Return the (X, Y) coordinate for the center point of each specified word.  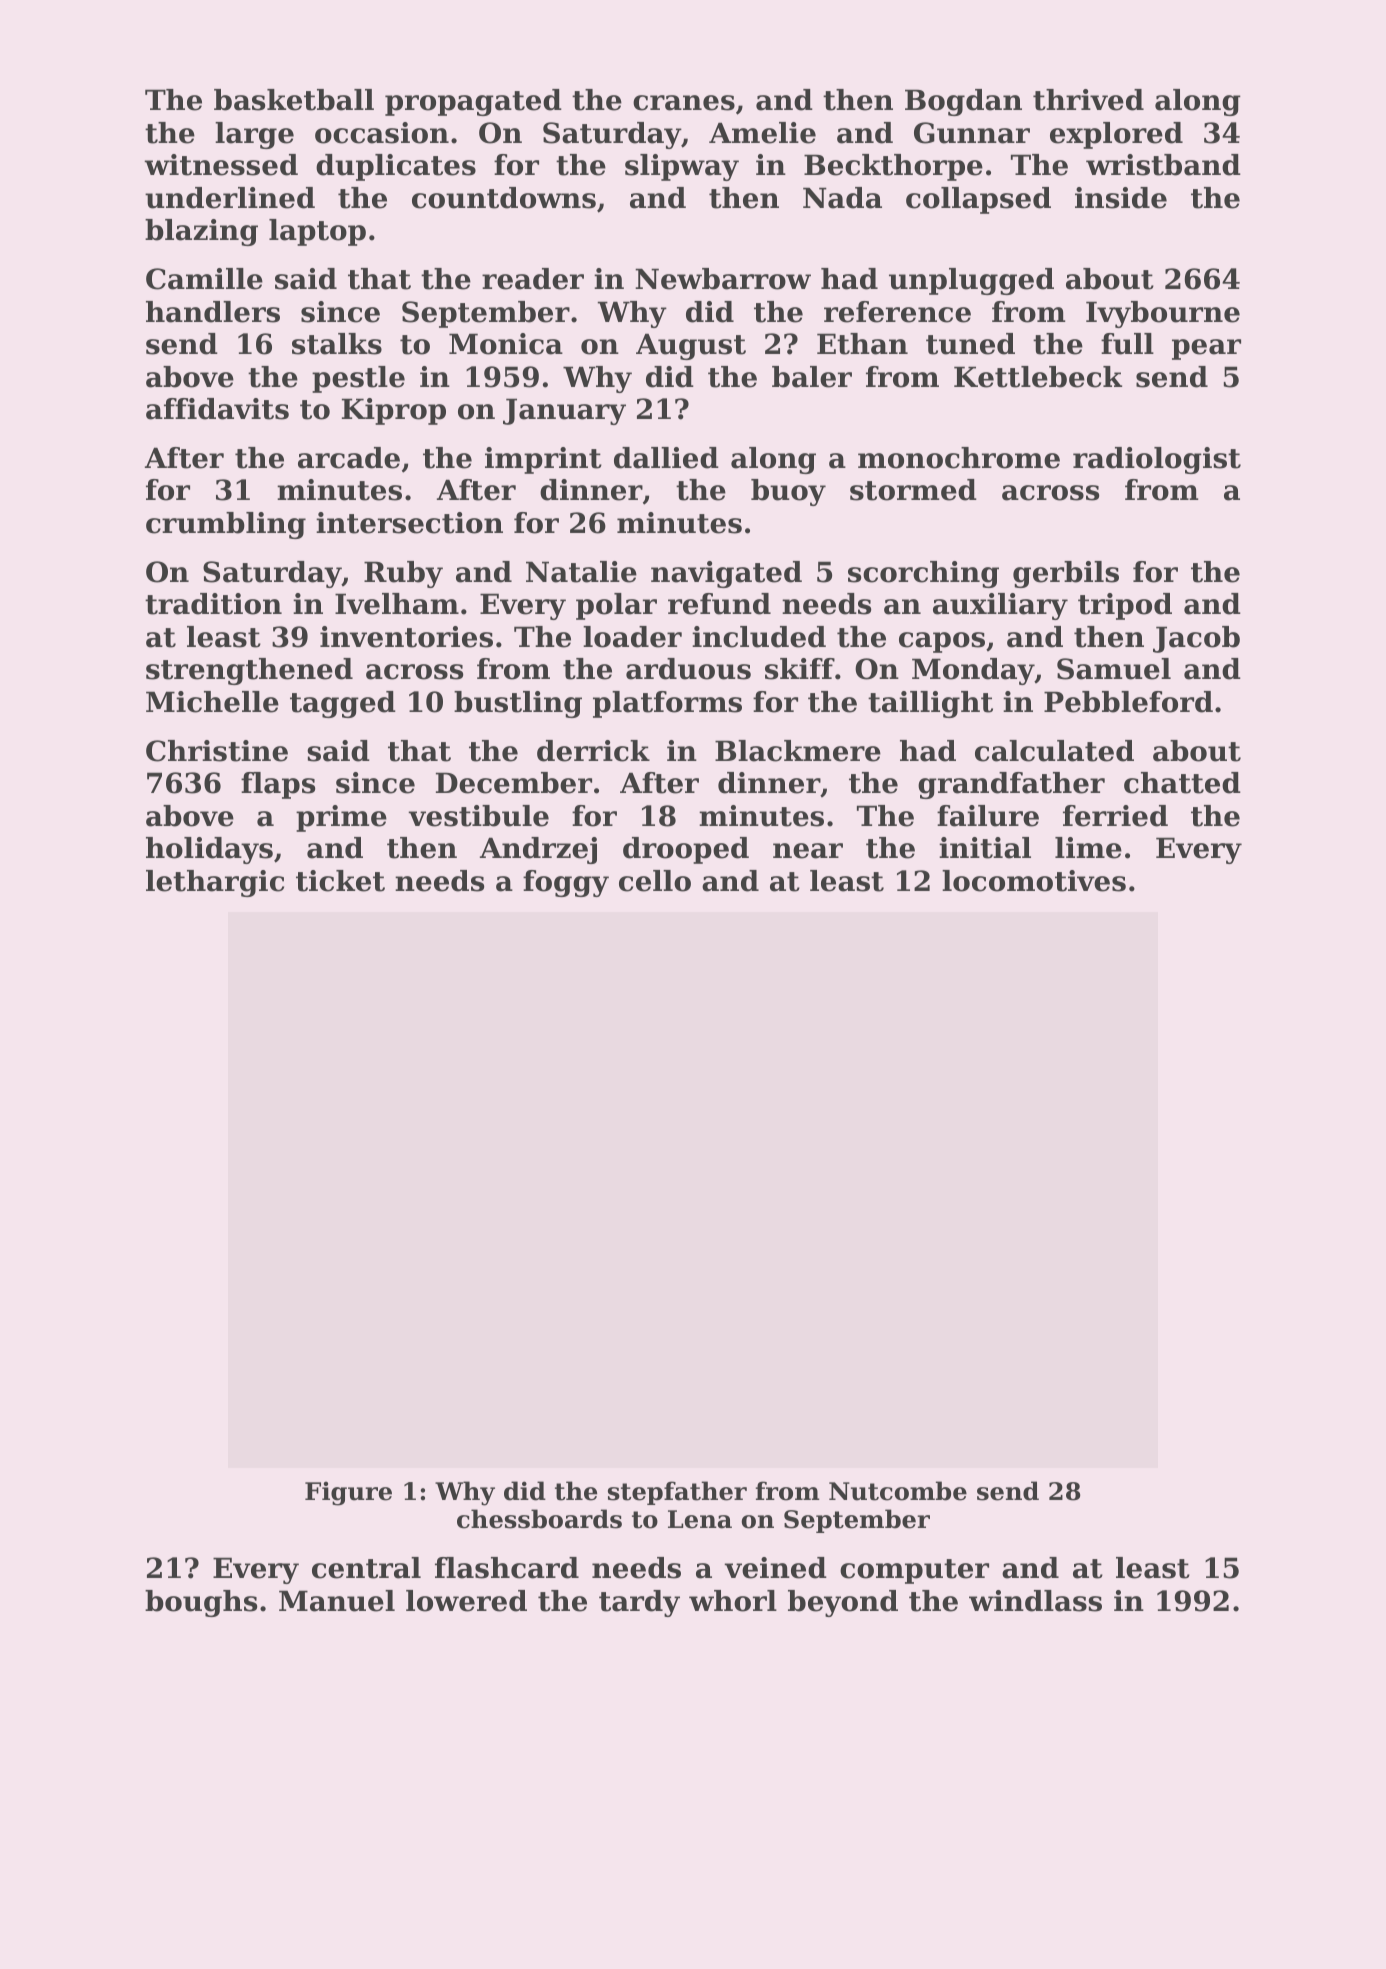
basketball (294, 100)
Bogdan (963, 102)
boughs (201, 1603)
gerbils (1066, 574)
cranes (684, 103)
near (808, 851)
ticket (340, 881)
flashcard (507, 1568)
